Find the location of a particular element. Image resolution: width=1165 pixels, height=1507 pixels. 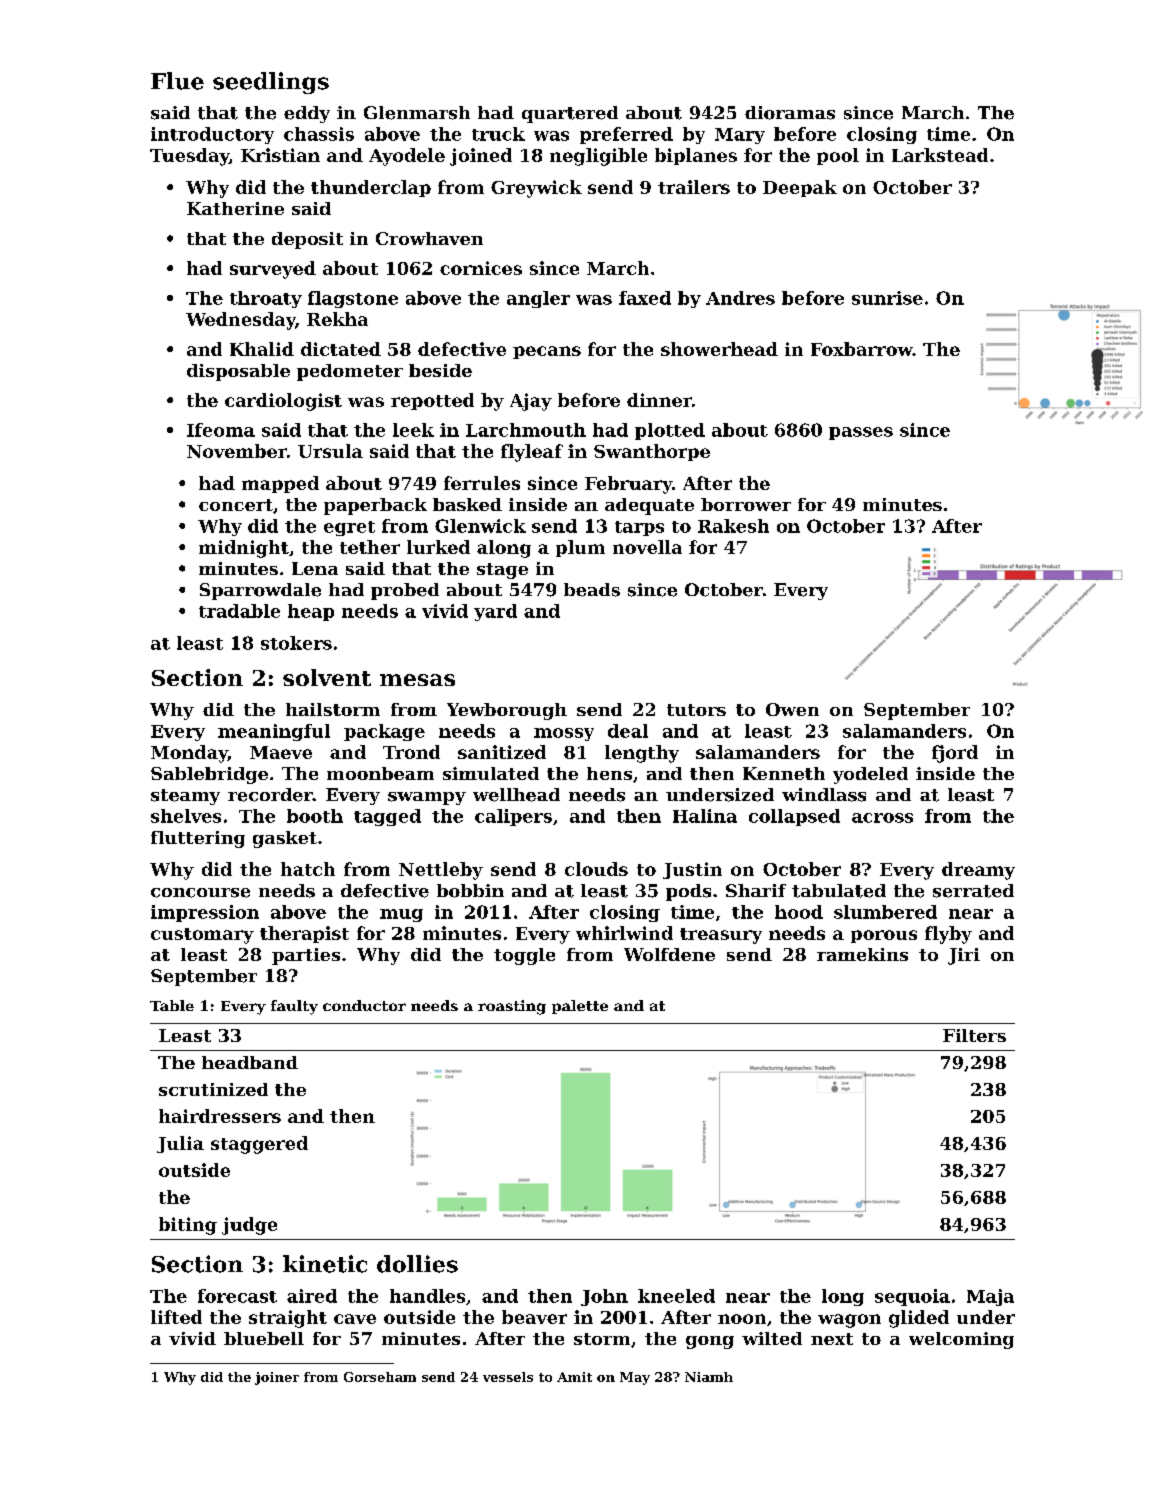

pool is located at coordinates (838, 156).
